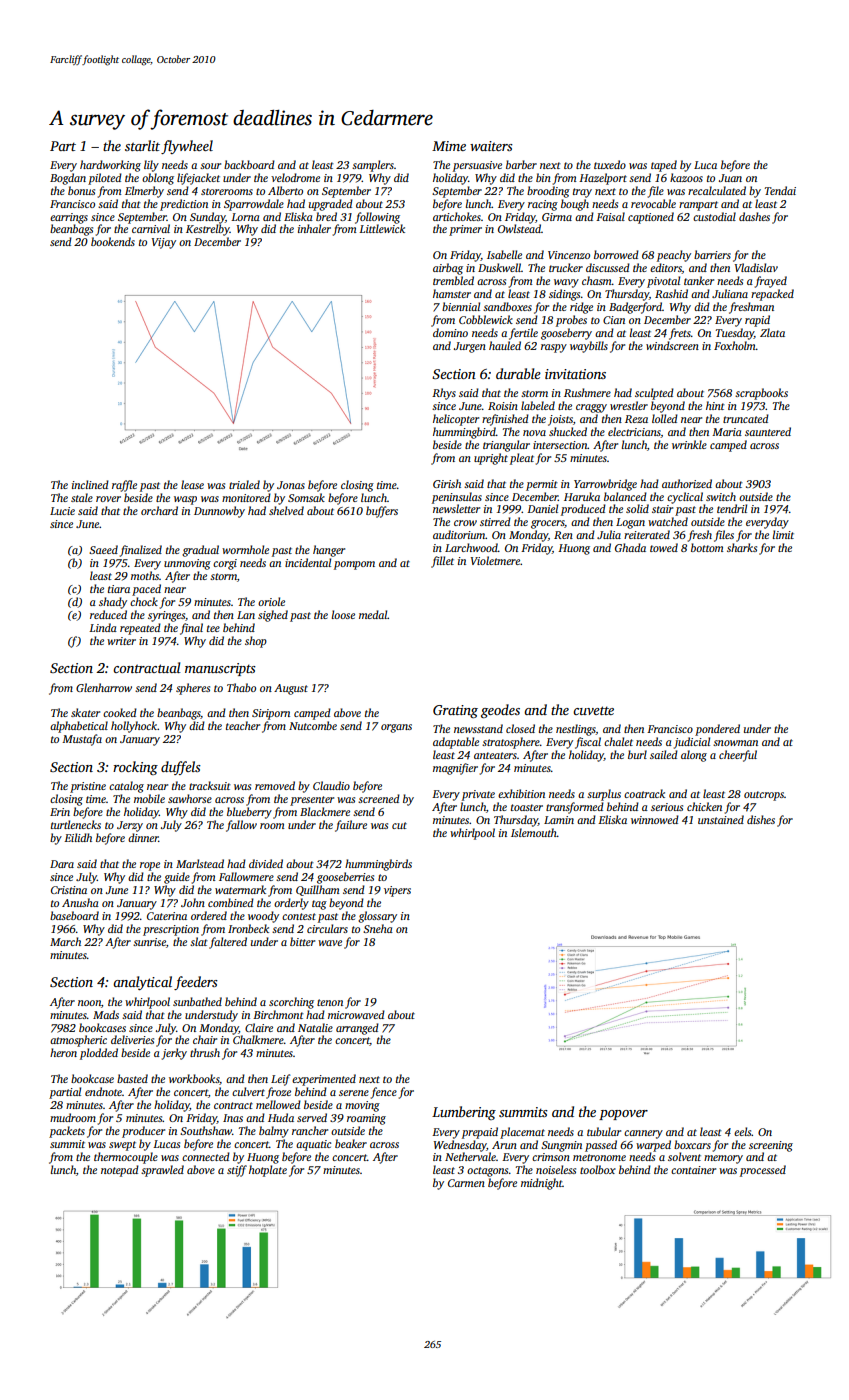 The height and width of the screenshot is (1400, 849). I want to click on loose, so click(343, 614).
